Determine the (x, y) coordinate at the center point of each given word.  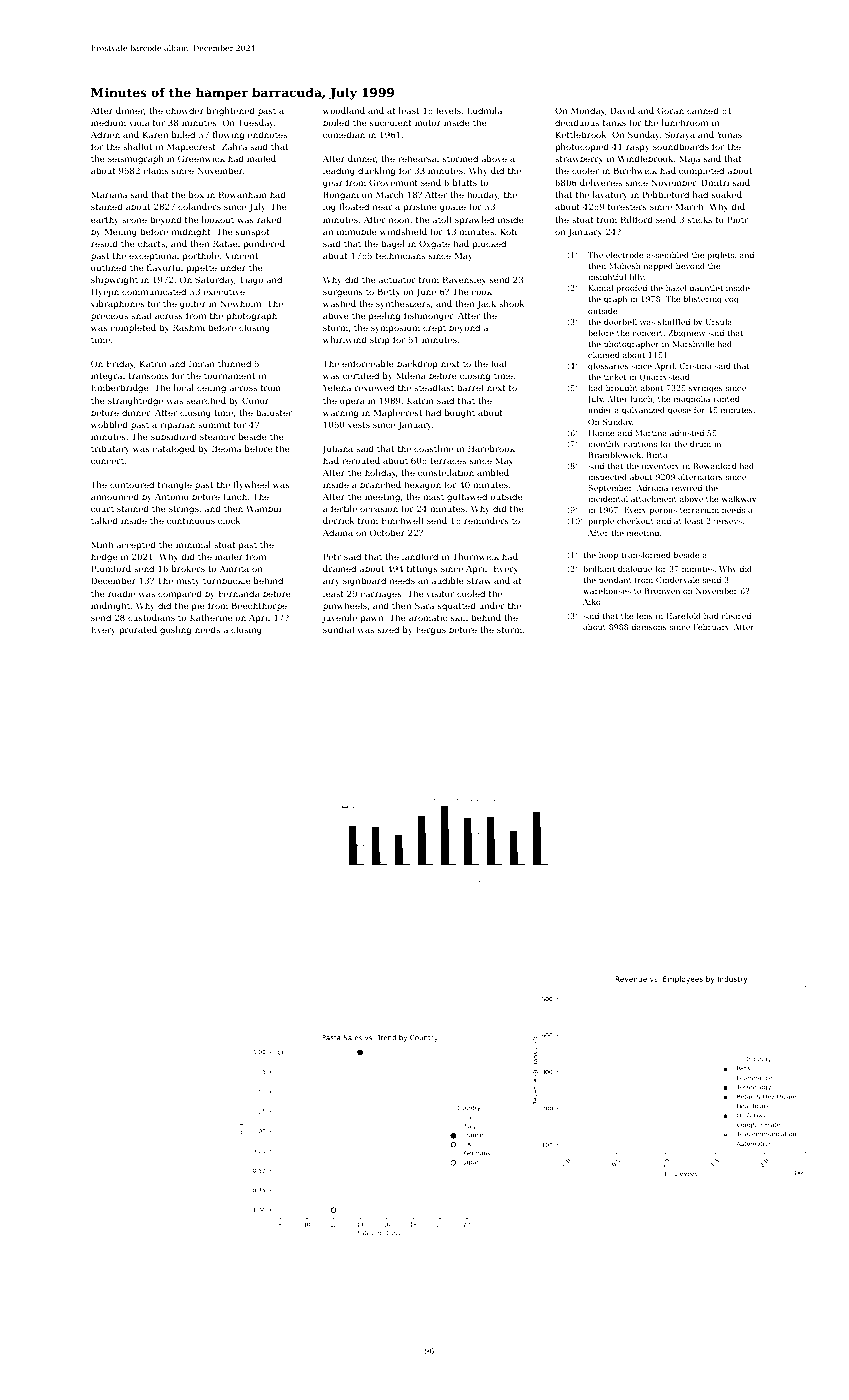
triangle (175, 485)
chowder (185, 110)
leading (339, 171)
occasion (379, 509)
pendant (615, 581)
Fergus (431, 630)
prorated (138, 630)
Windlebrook (645, 158)
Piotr (737, 219)
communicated (154, 291)
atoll (442, 219)
